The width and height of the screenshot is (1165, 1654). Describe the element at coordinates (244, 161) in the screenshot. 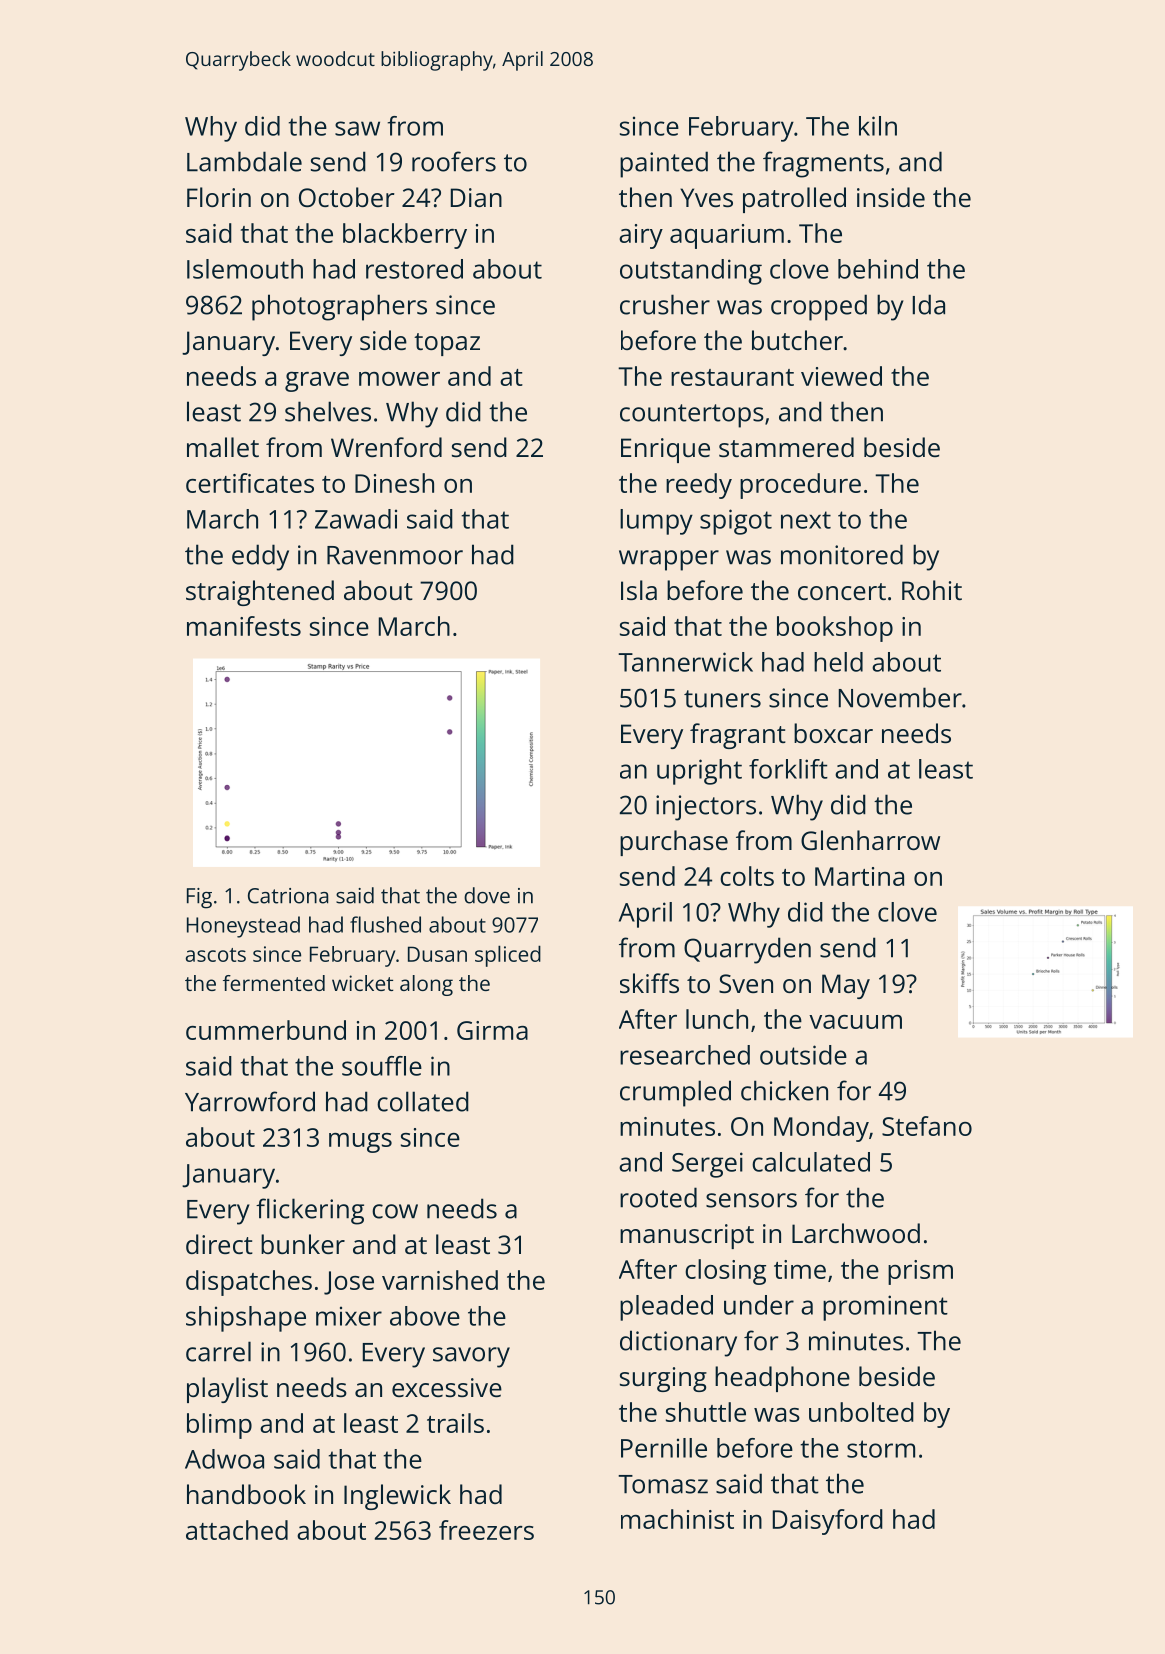

I see `Lambdale` at that location.
